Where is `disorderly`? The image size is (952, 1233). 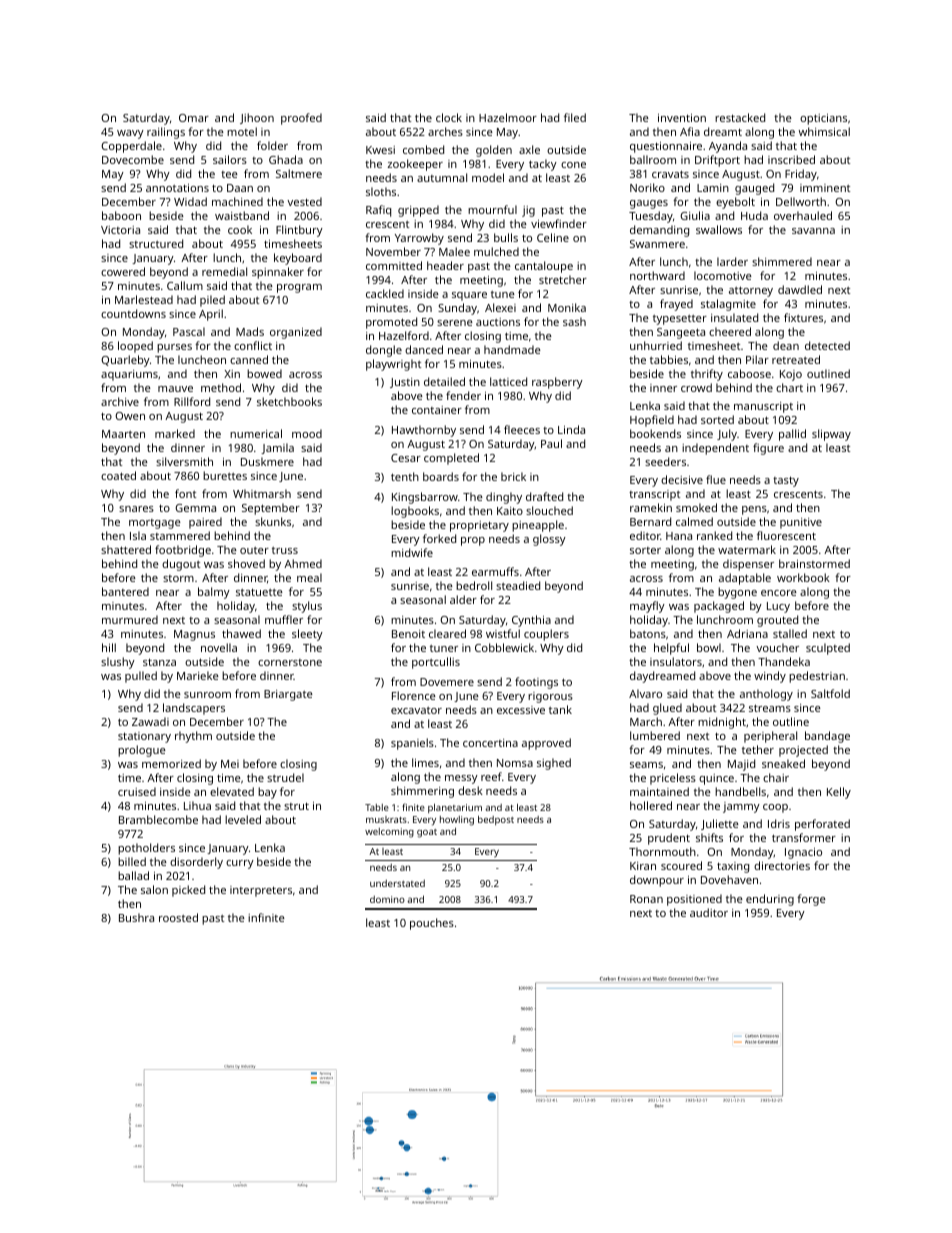 disorderly is located at coordinates (196, 863).
